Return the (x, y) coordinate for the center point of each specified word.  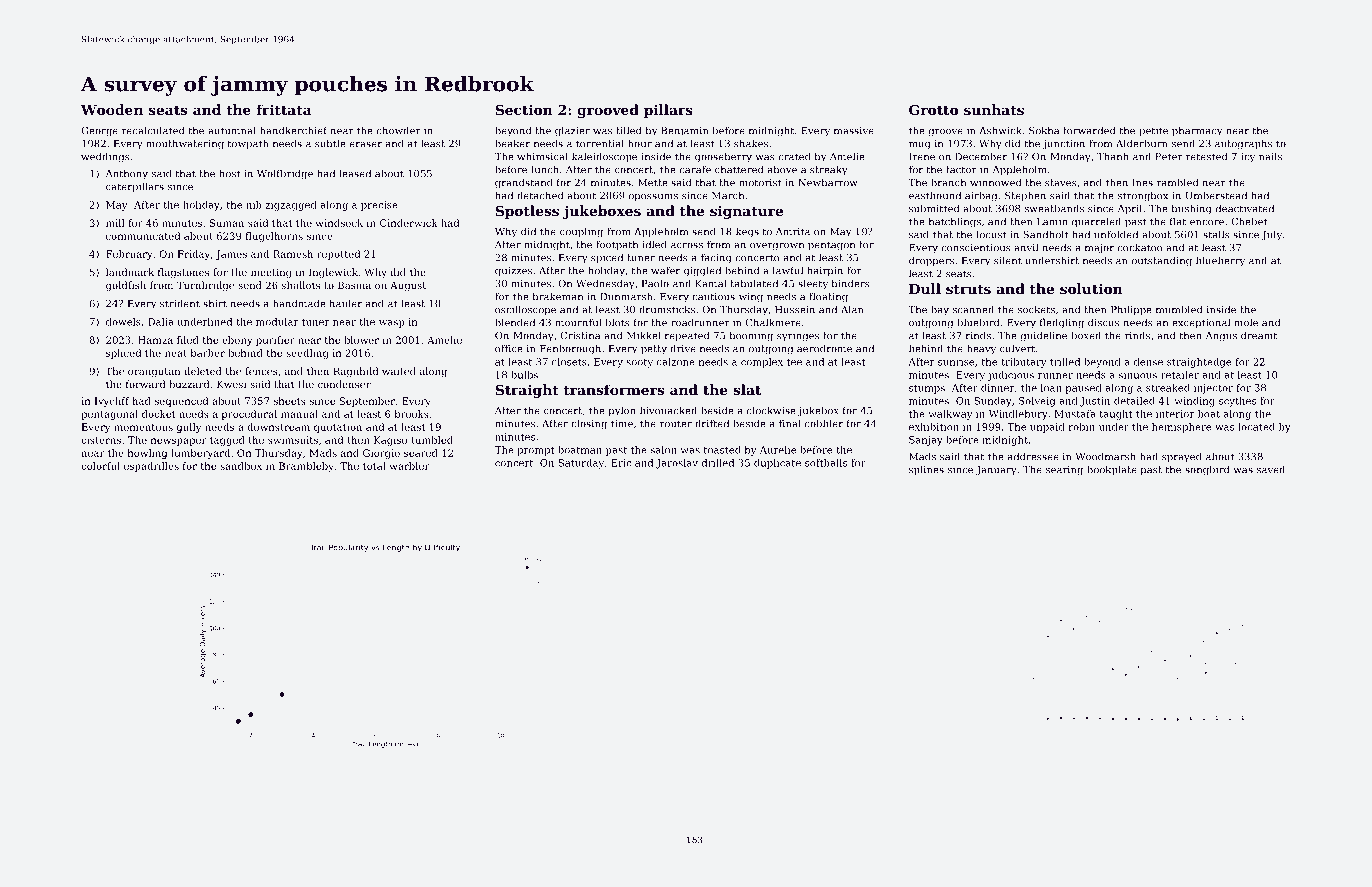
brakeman (558, 296)
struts (968, 289)
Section (524, 109)
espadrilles (151, 467)
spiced (607, 258)
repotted (338, 255)
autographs (1243, 144)
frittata (284, 109)
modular (277, 322)
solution (1091, 288)
